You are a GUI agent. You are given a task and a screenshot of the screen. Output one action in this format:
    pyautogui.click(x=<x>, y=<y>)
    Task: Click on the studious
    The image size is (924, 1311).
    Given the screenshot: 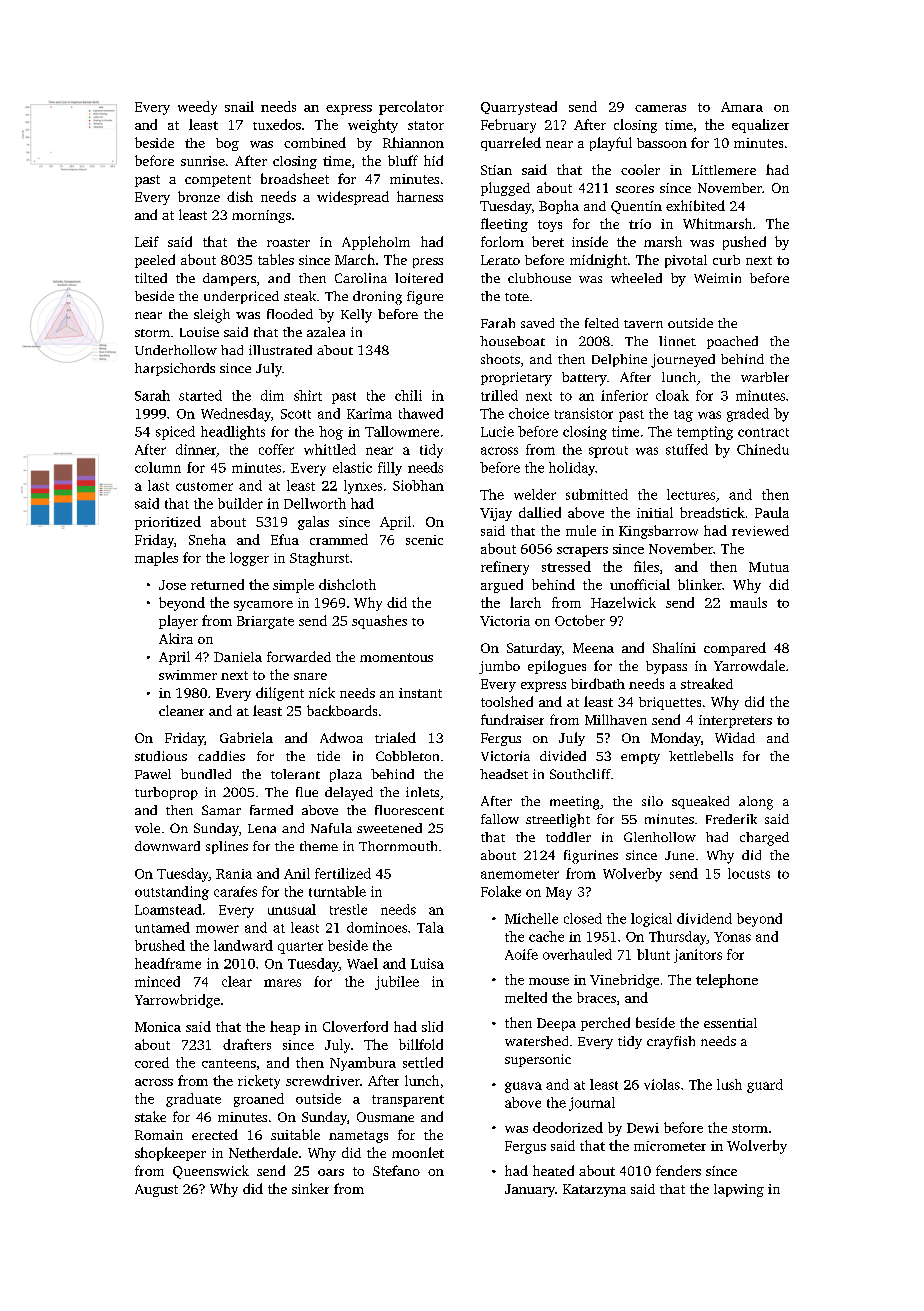 What is the action you would take?
    pyautogui.click(x=161, y=756)
